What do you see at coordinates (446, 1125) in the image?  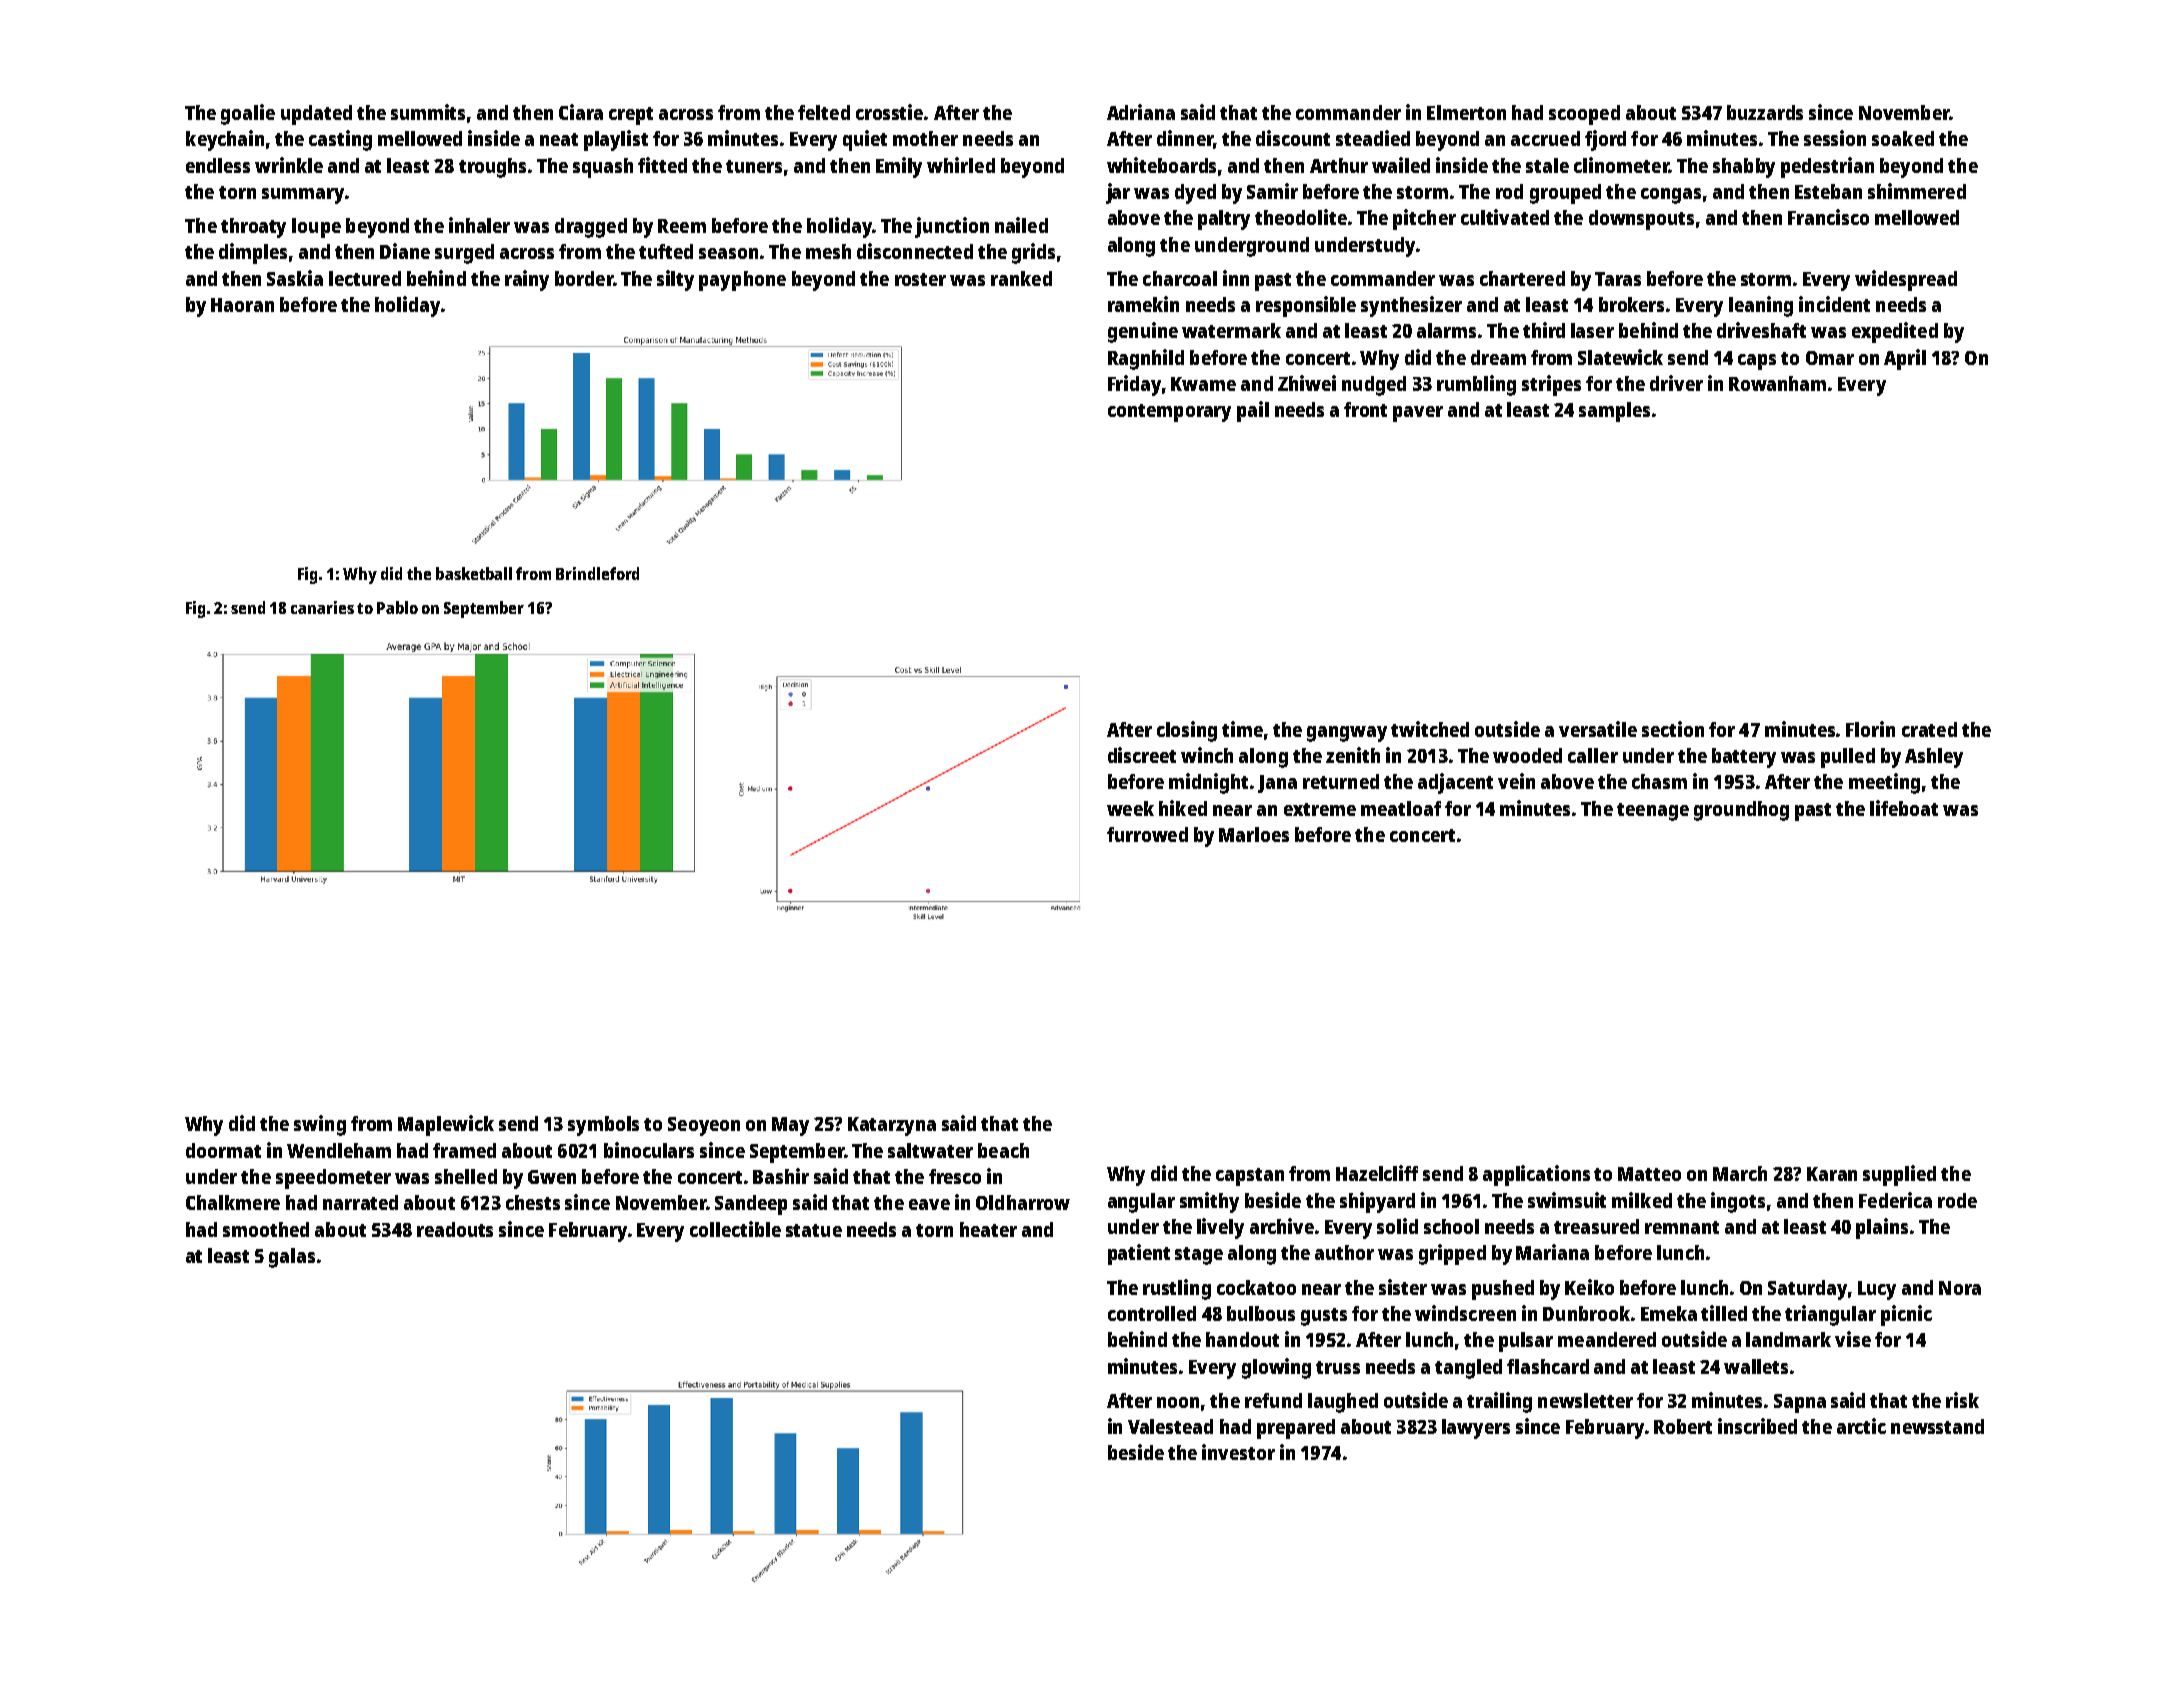 I see `Maplewick` at bounding box center [446, 1125].
